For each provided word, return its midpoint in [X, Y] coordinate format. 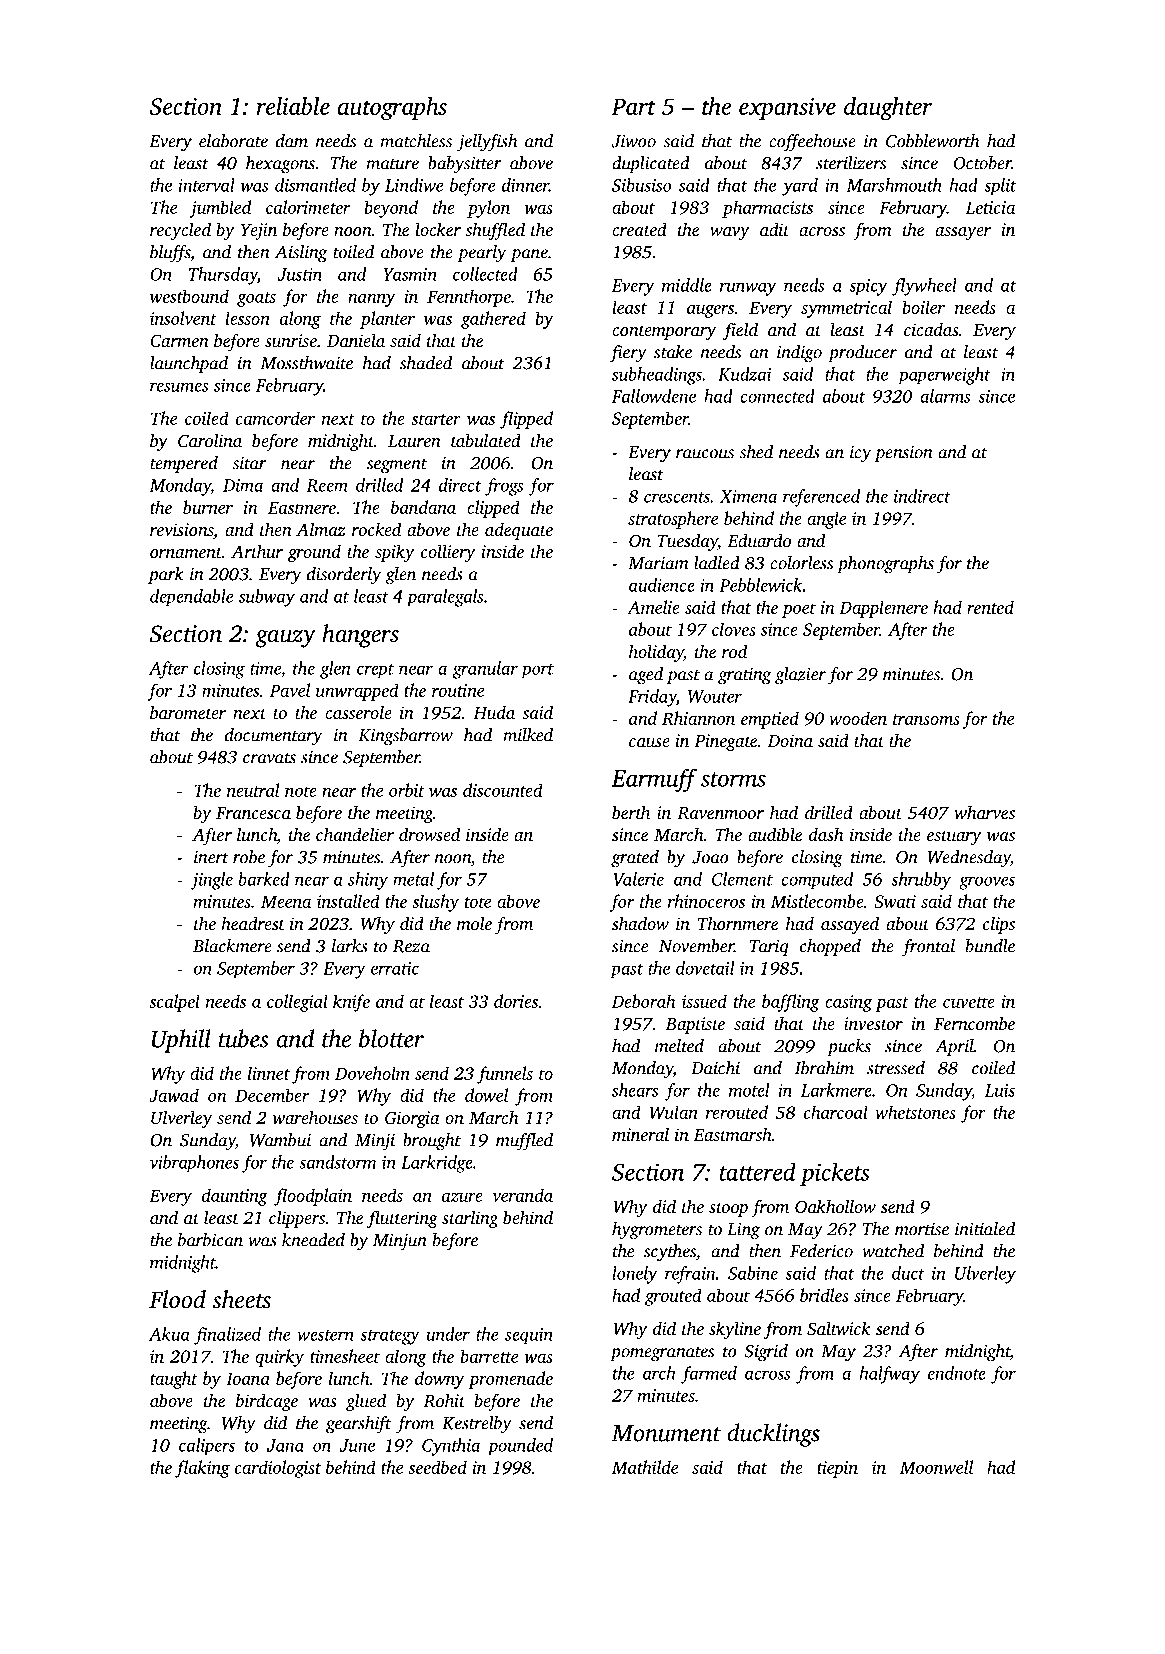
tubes [244, 1038]
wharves [984, 812]
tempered [184, 464]
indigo [799, 354]
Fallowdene [654, 396]
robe [249, 857]
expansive [787, 109]
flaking [202, 1469]
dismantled [315, 185]
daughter [888, 109]
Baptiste [695, 1025]
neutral [253, 790]
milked [528, 735]
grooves [987, 883]
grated [635, 859]
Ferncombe [974, 1023]
